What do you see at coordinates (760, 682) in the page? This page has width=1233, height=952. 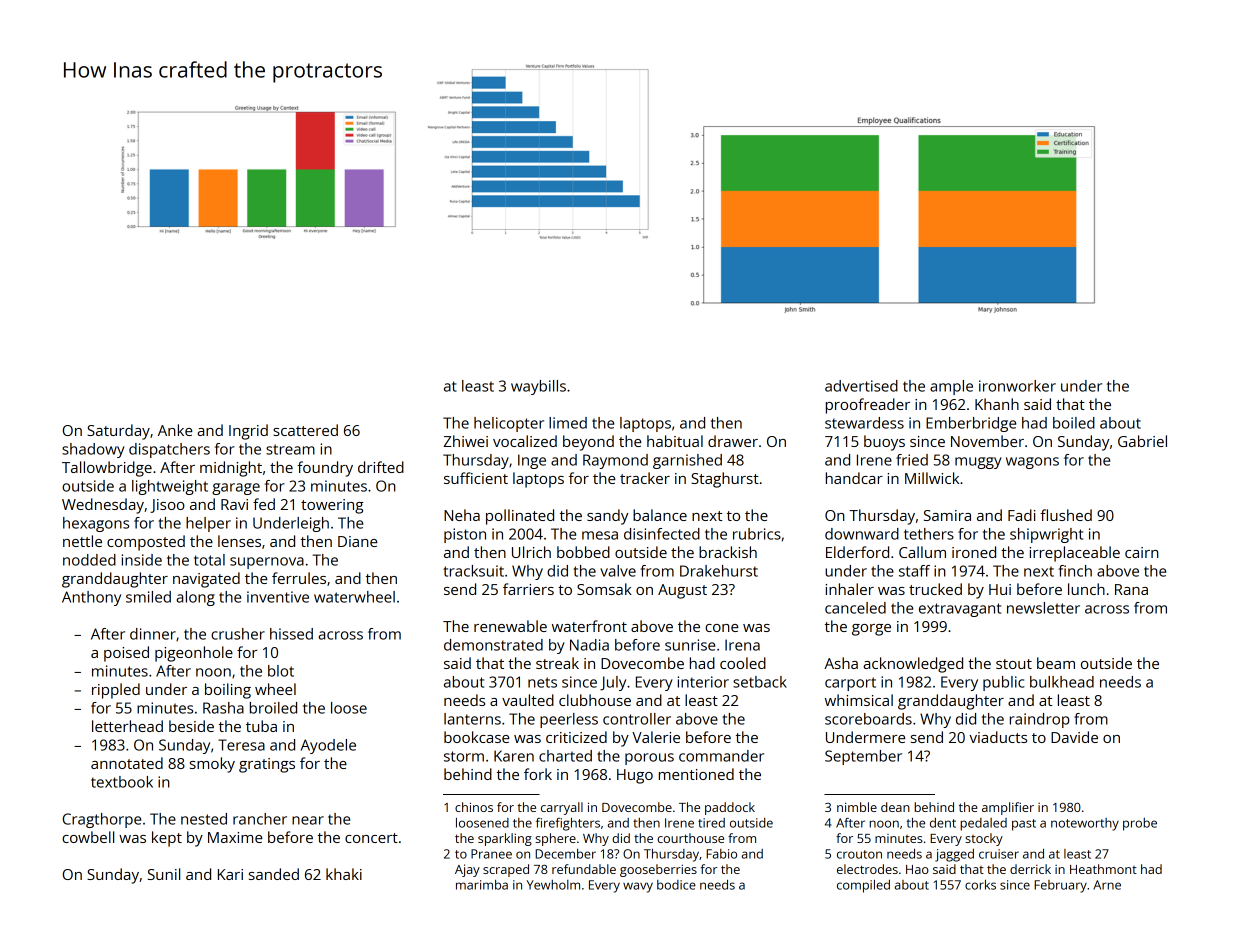 I see `setback` at bounding box center [760, 682].
